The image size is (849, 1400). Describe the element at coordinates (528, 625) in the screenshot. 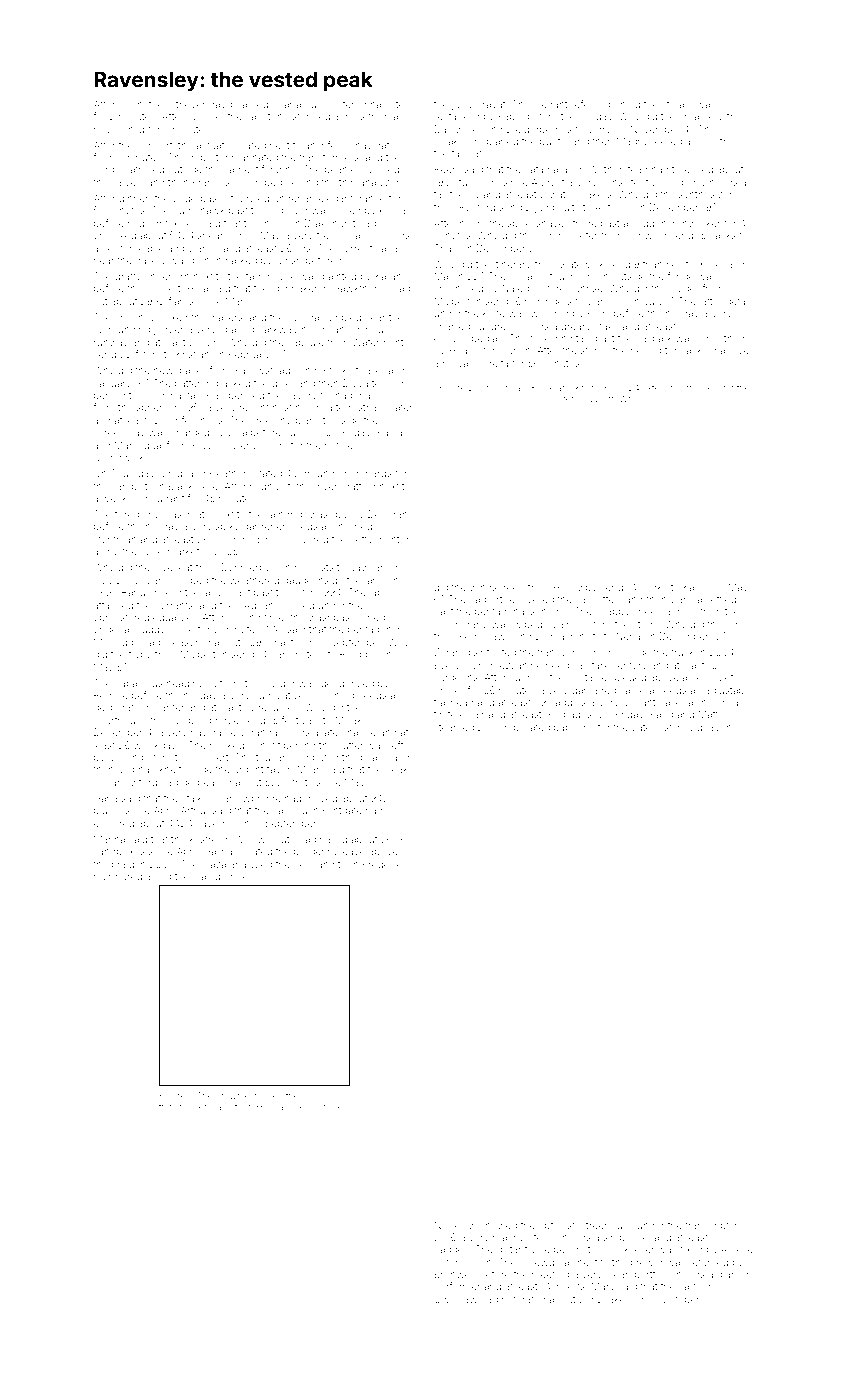

I see `wiped` at that location.
